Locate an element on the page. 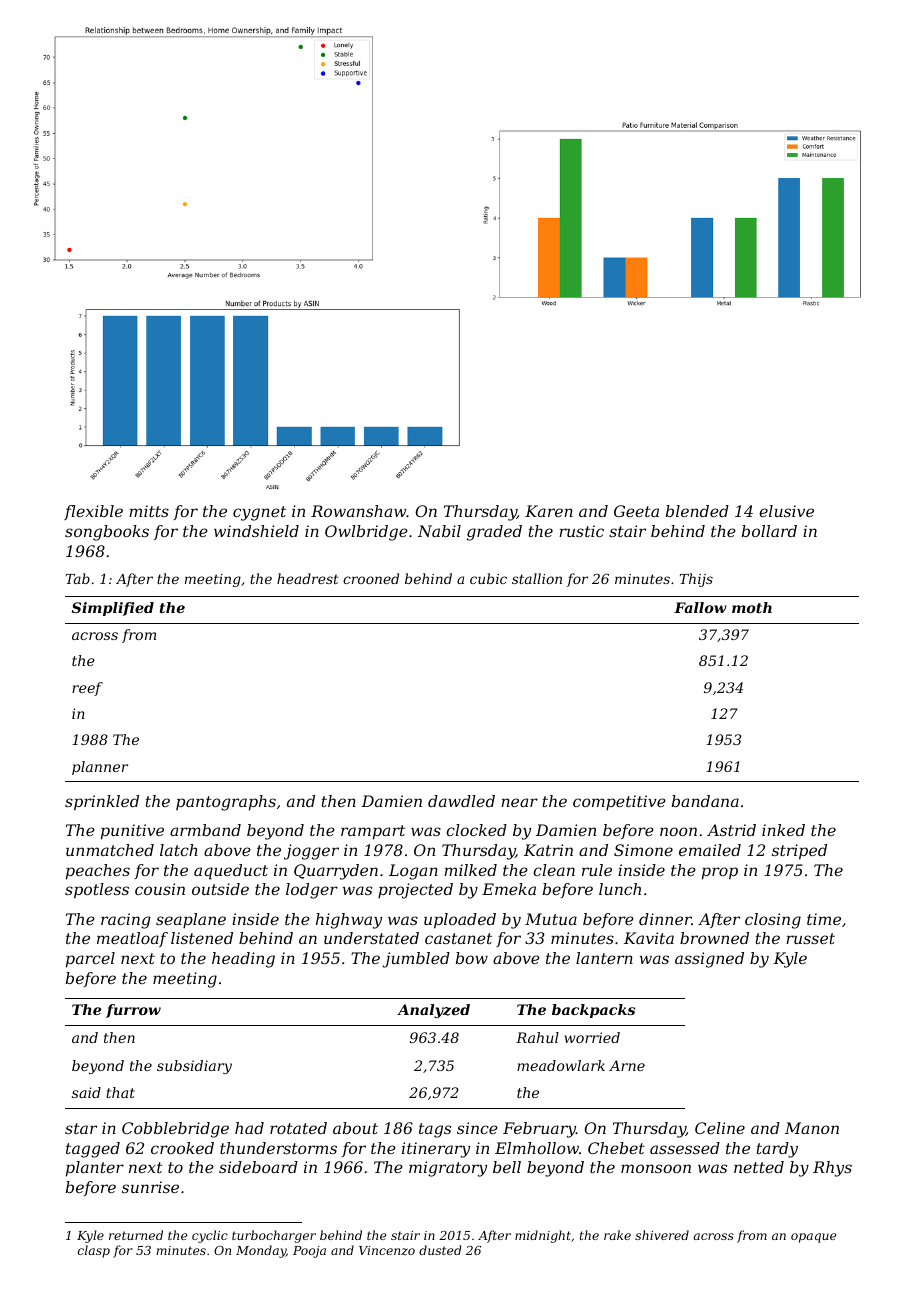 The width and height of the image is (924, 1314). midnight is located at coordinates (543, 1236).
